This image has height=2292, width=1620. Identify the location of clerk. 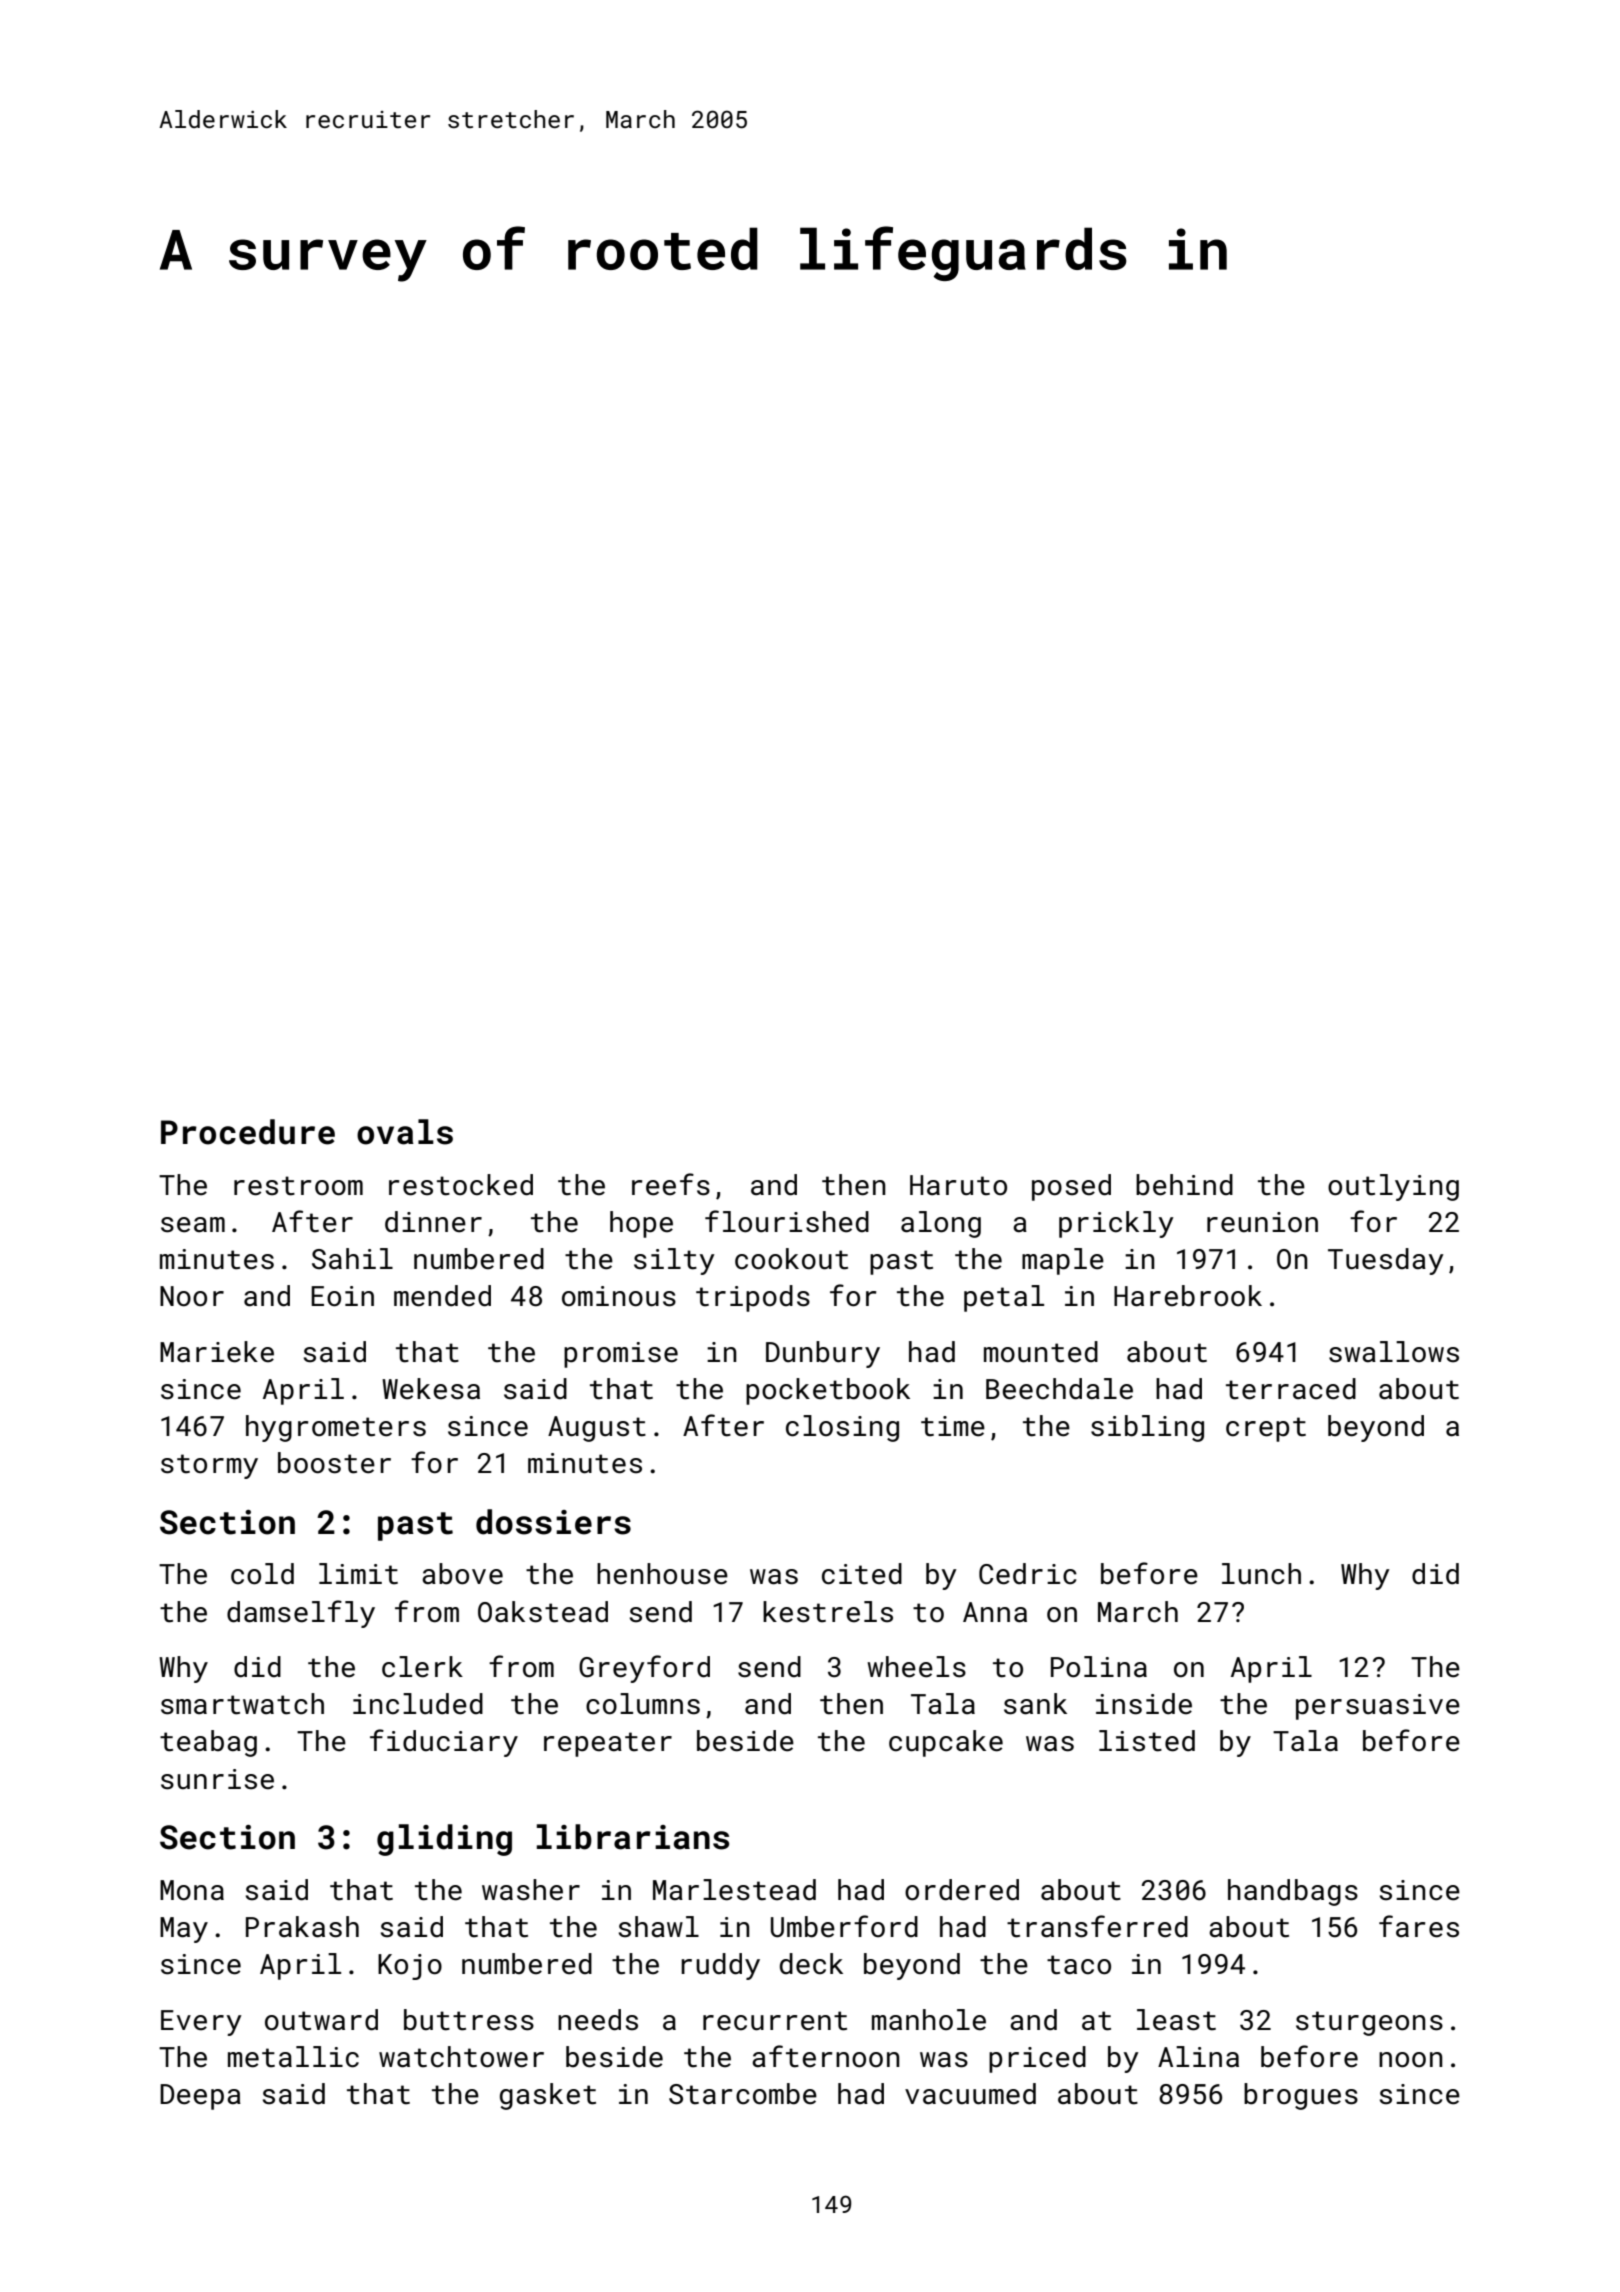
(422, 1667).
